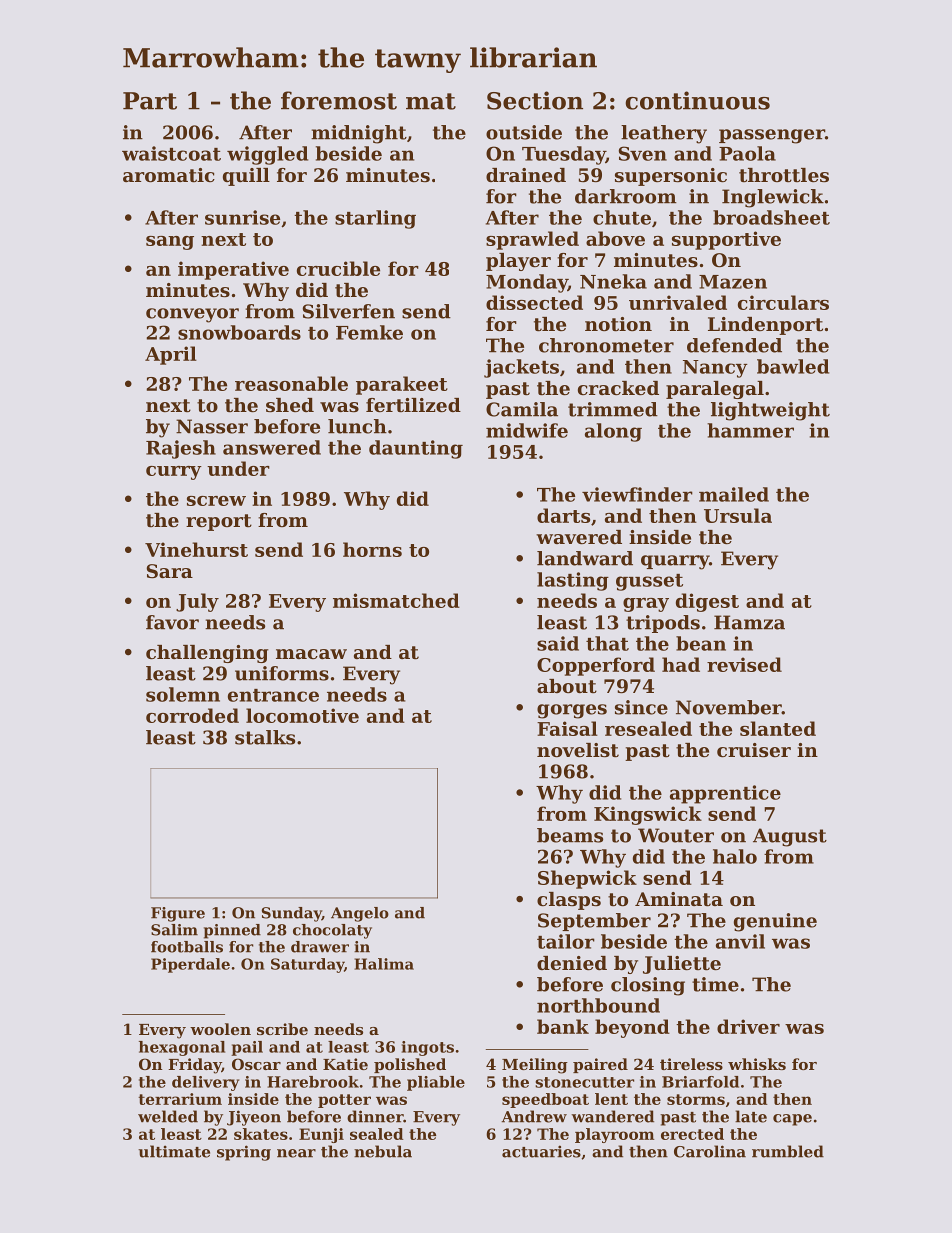 The image size is (952, 1233). I want to click on conveyor, so click(192, 315).
